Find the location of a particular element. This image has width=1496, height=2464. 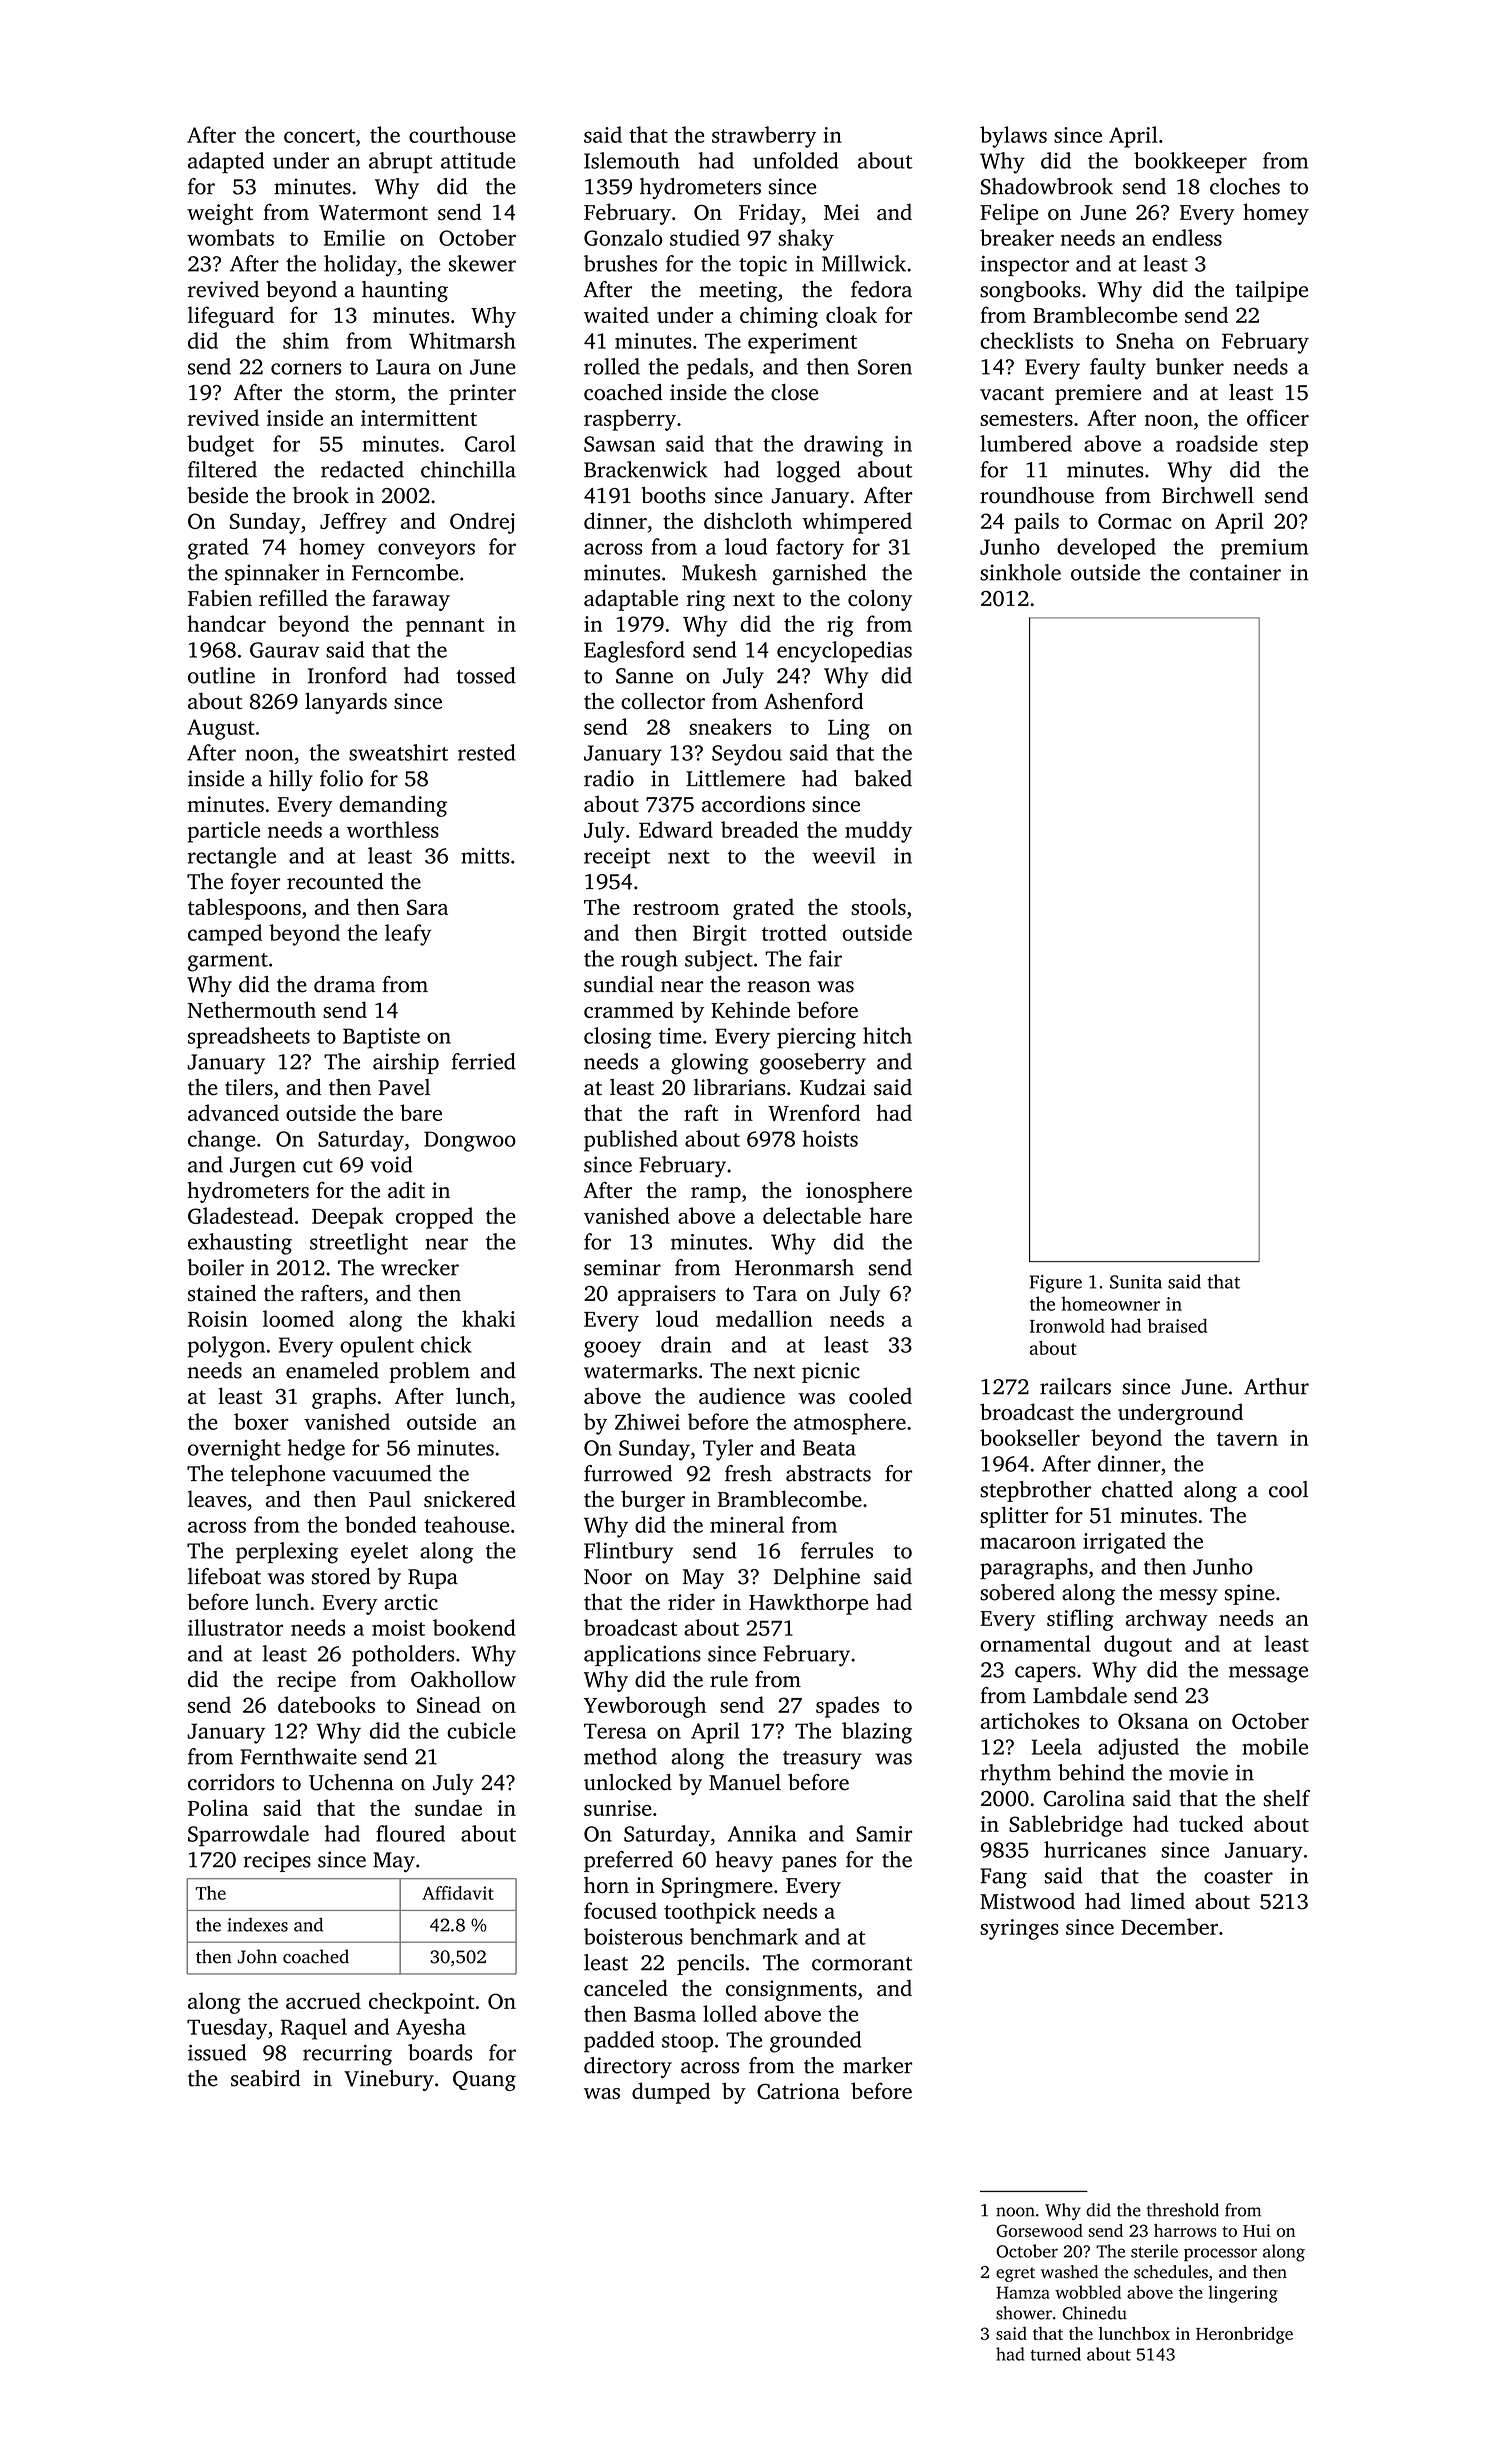

time is located at coordinates (680, 1036).
